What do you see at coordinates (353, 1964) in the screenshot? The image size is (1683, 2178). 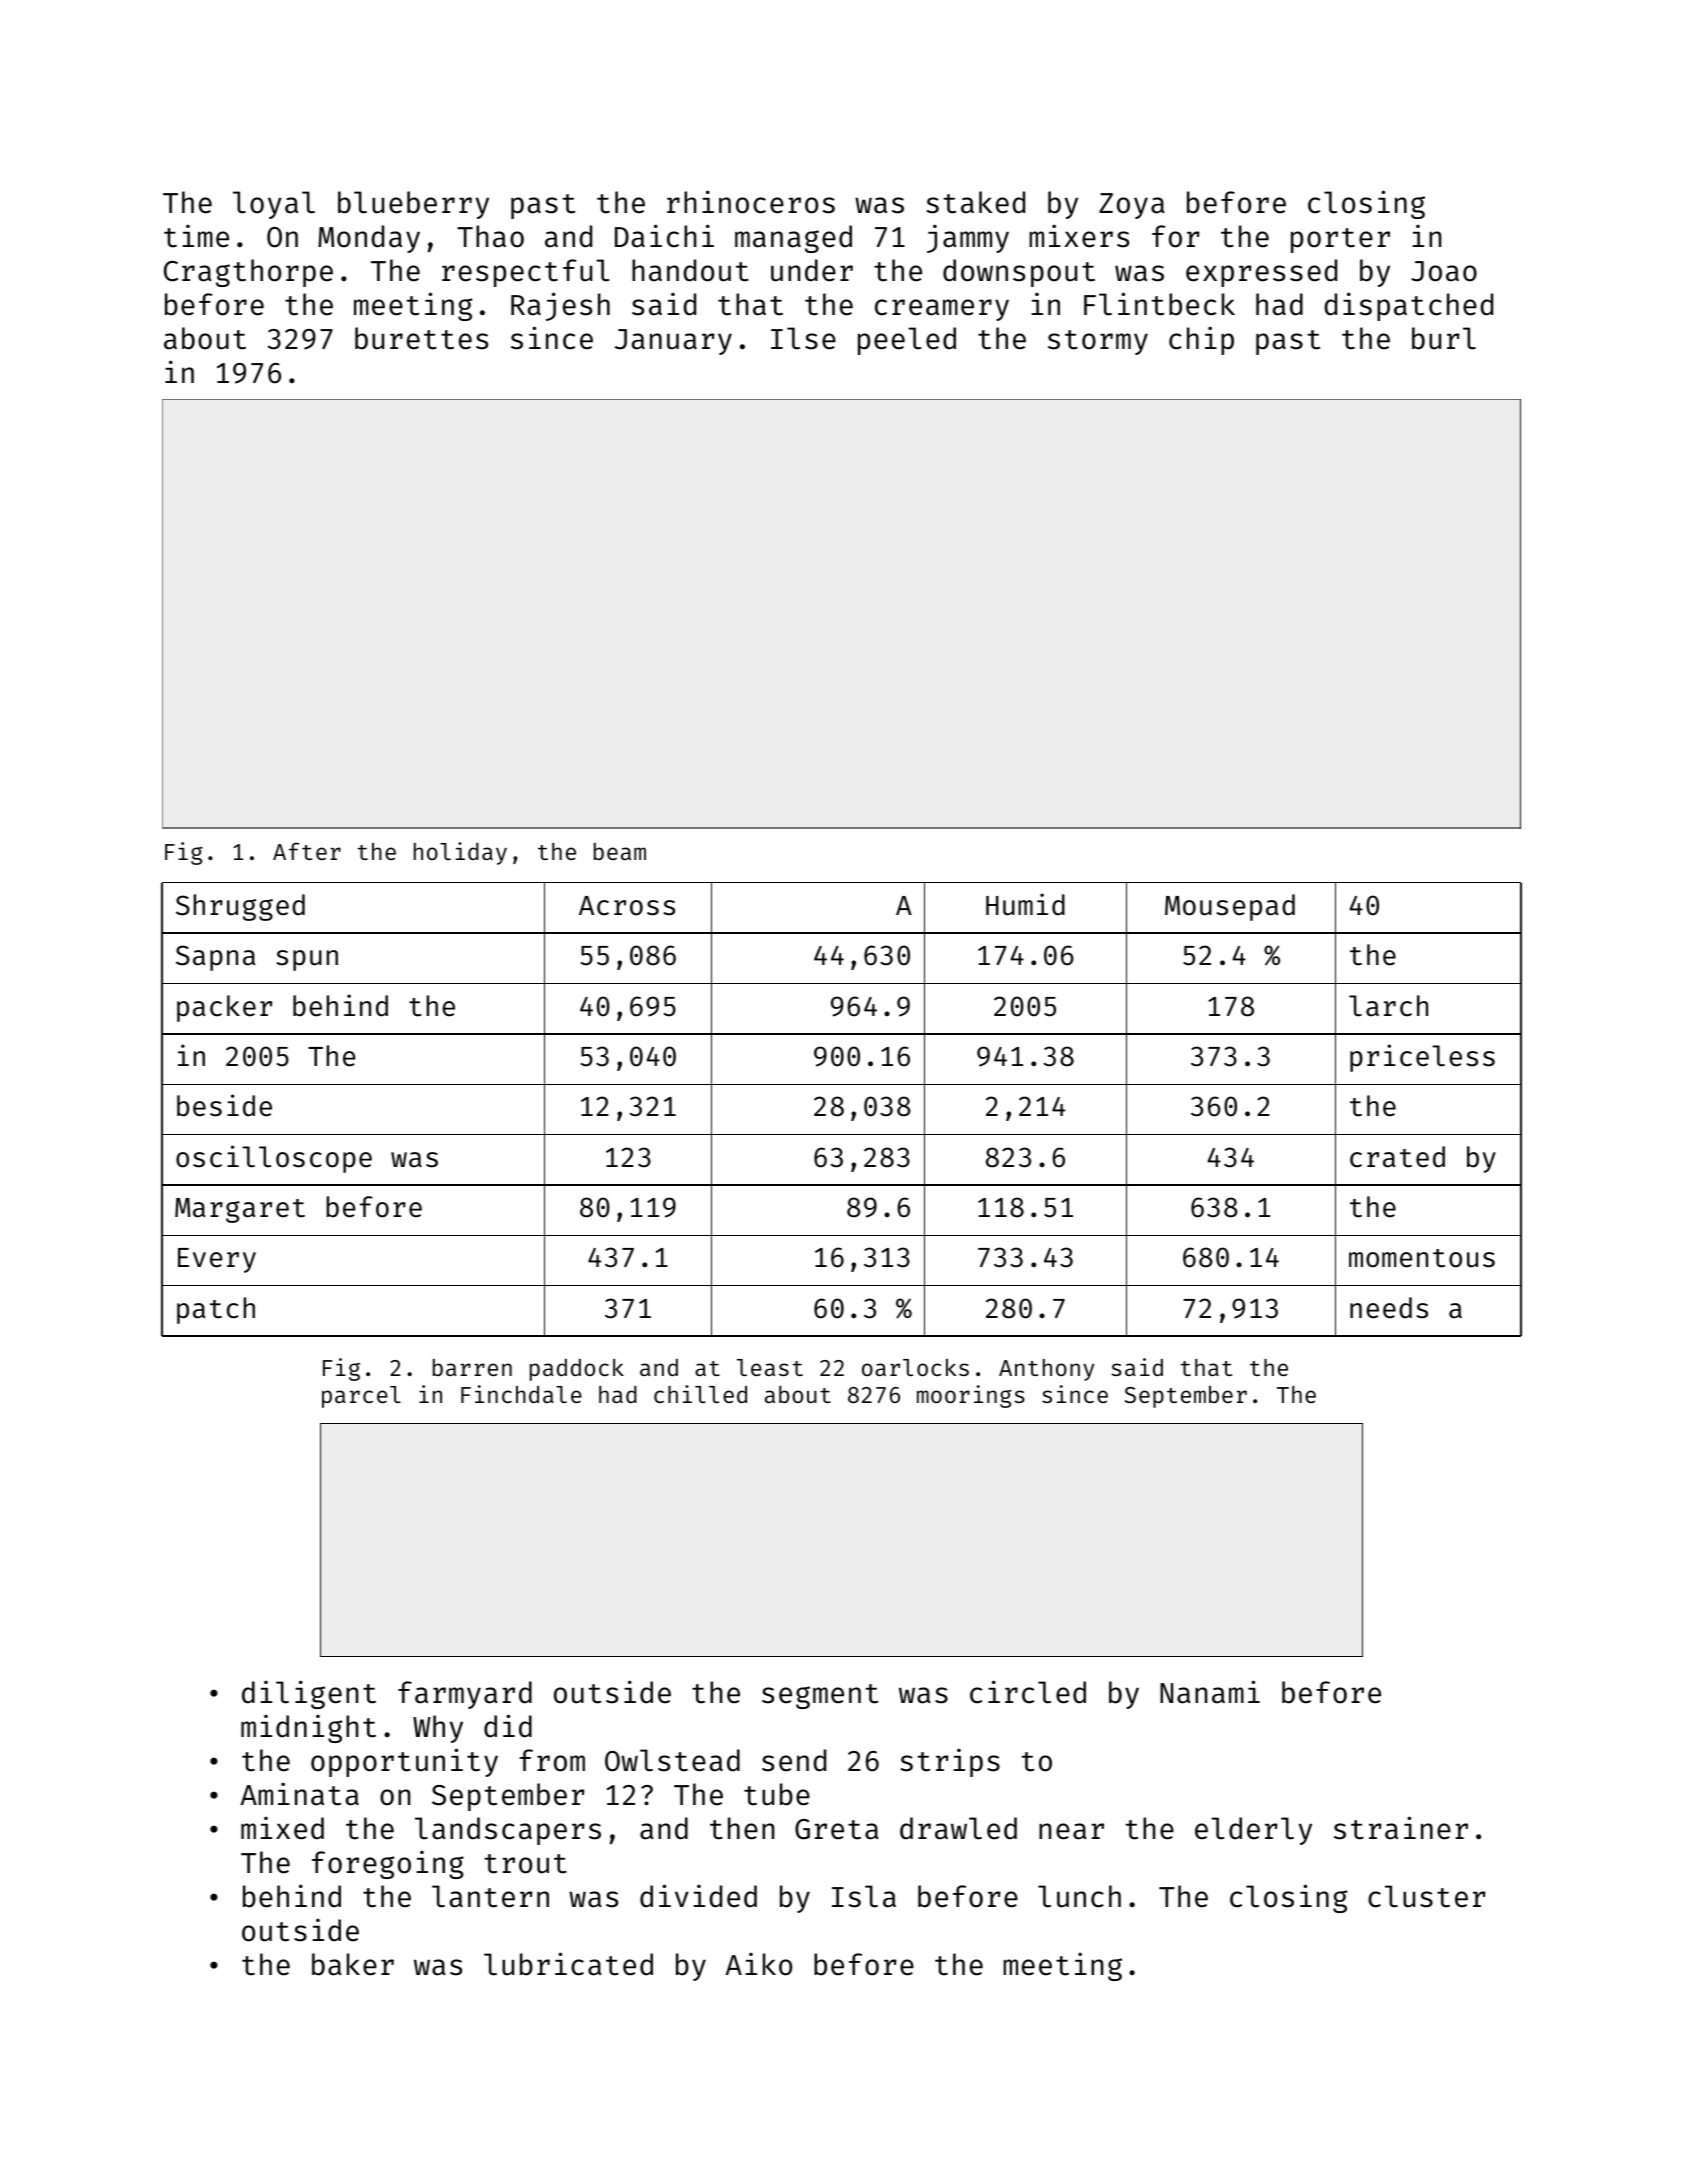 I see `baker` at bounding box center [353, 1964].
